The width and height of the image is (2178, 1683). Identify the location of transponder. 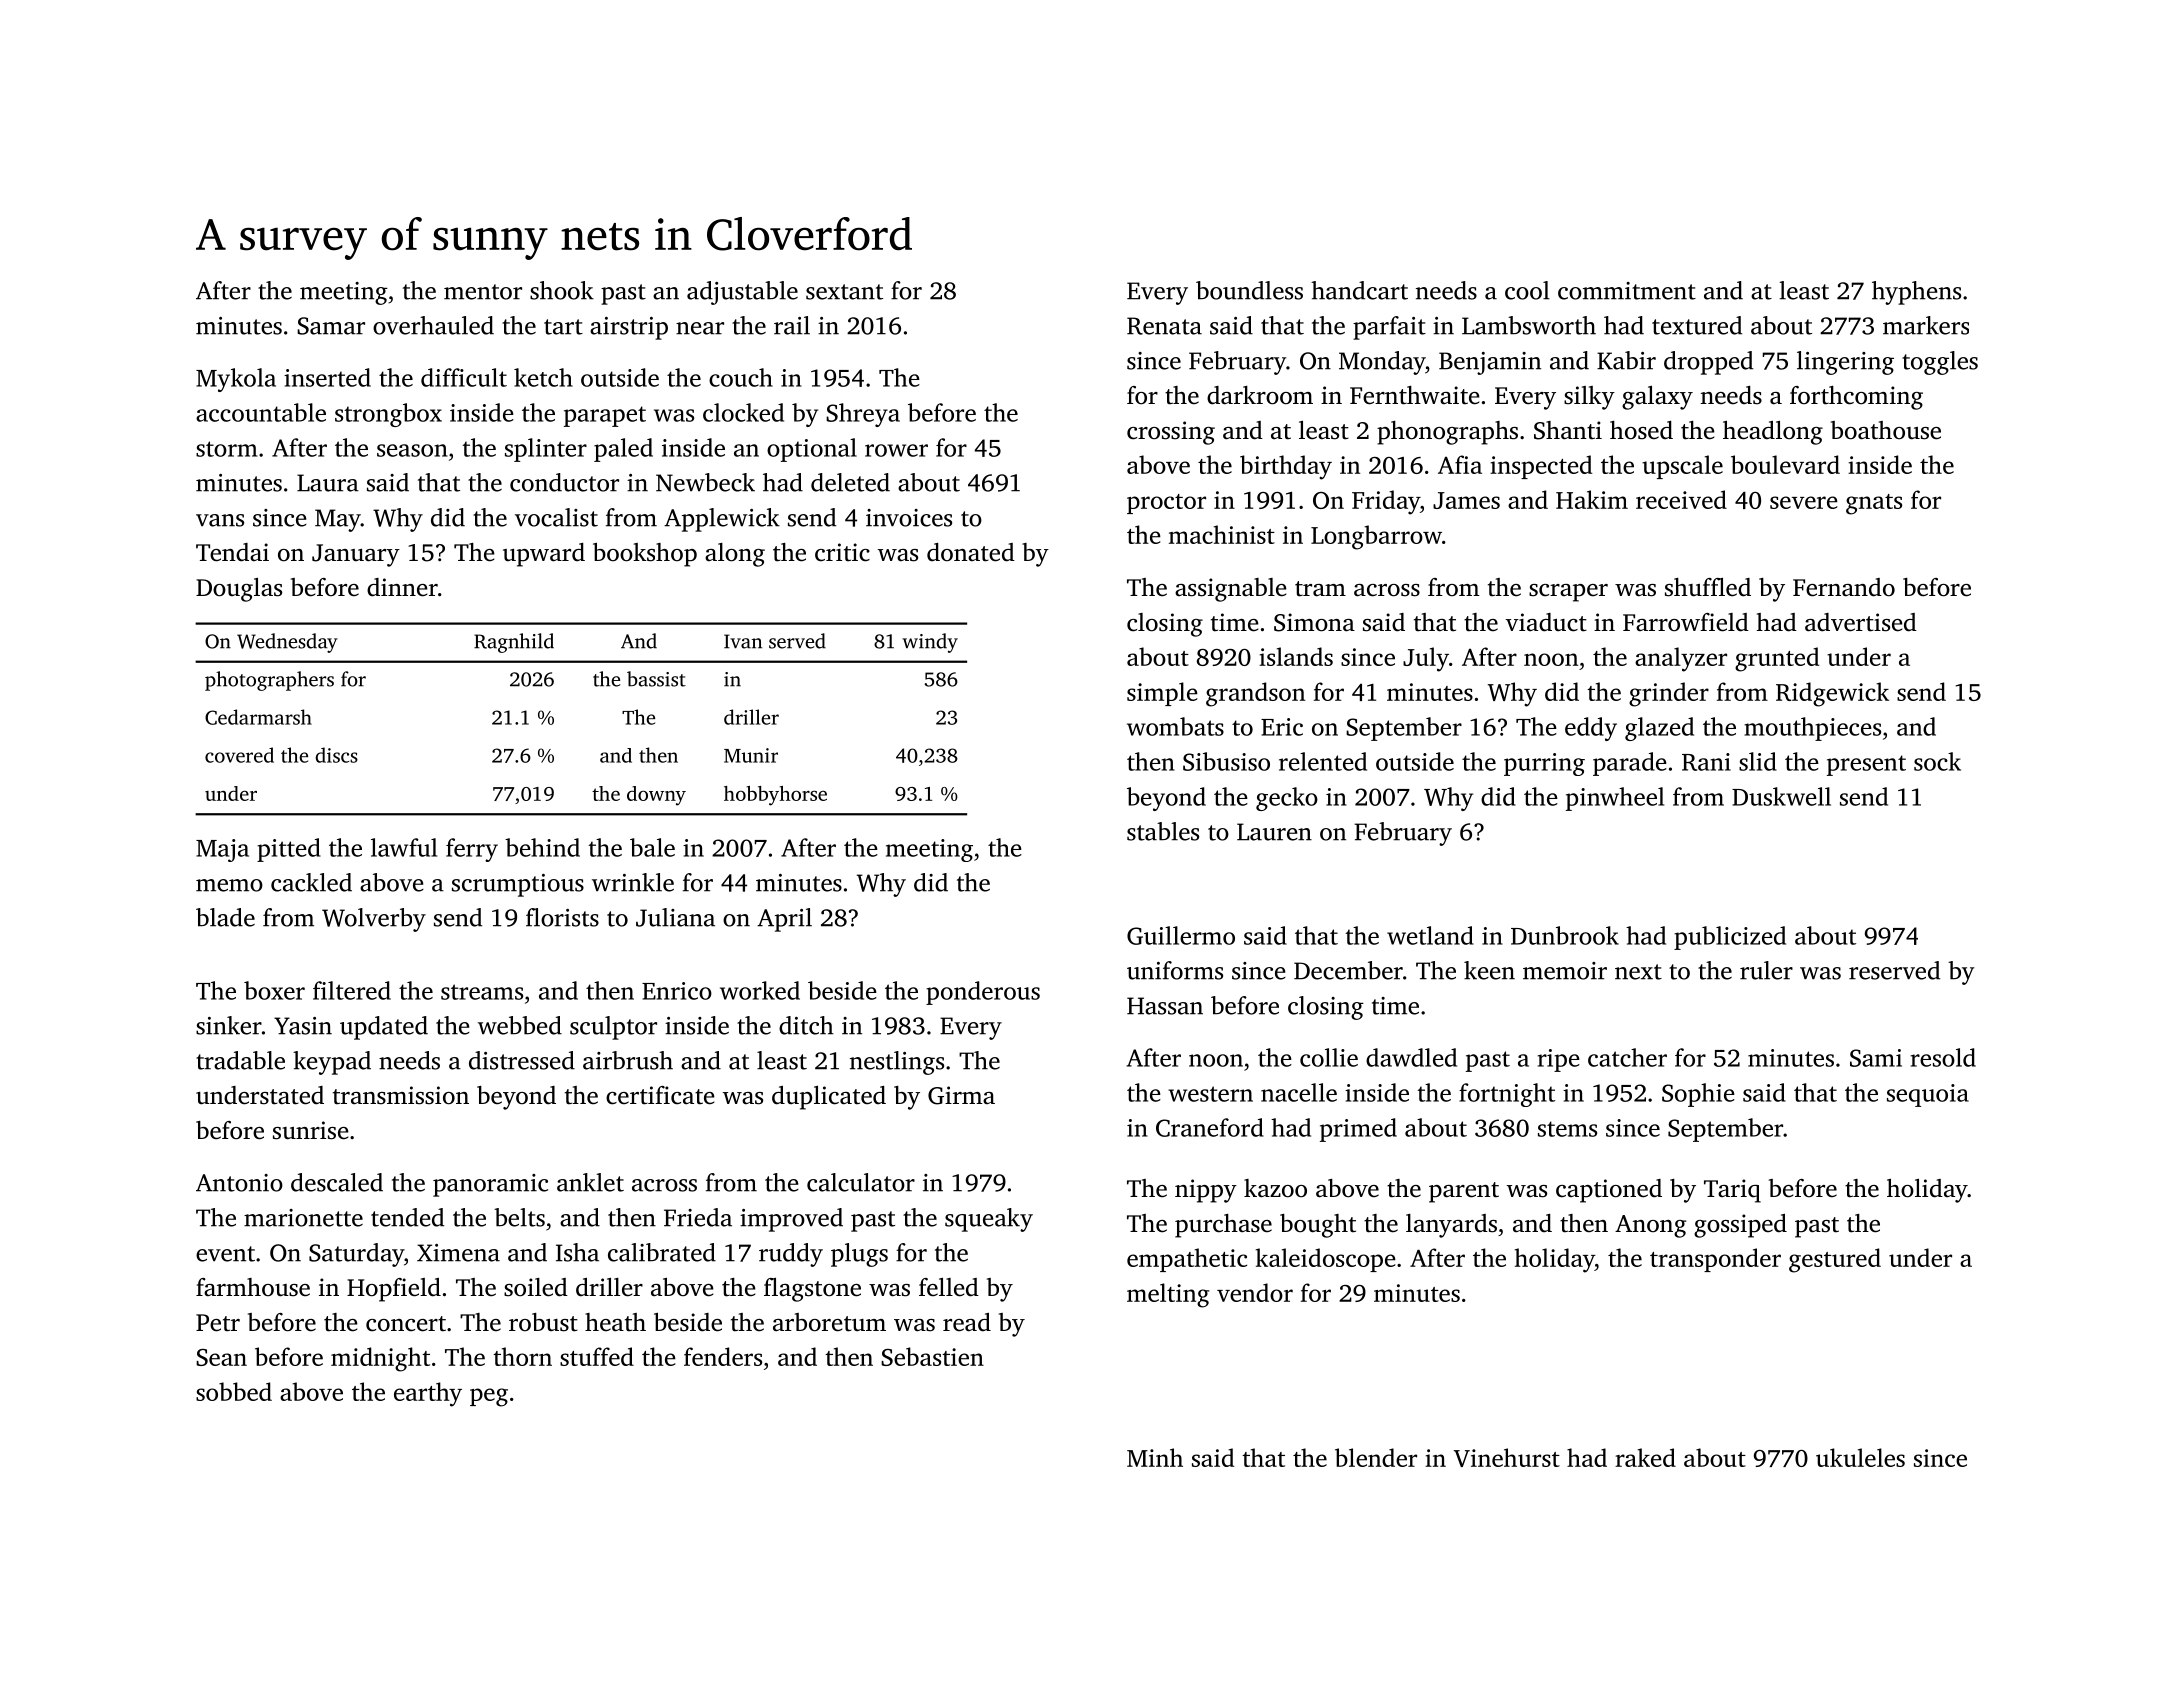
(1715, 1260).
